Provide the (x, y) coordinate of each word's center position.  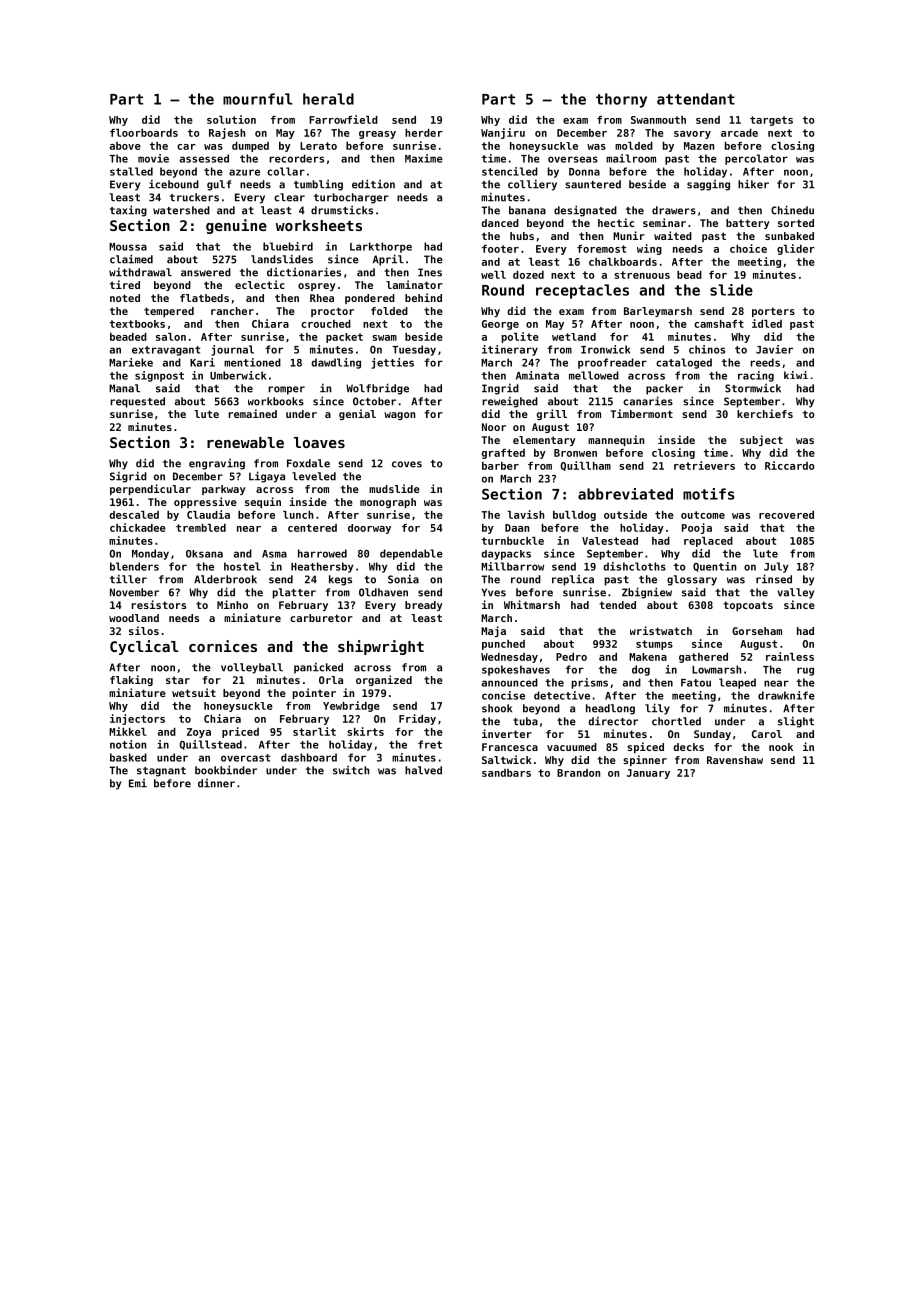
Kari (202, 362)
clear (289, 197)
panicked (318, 668)
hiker (753, 184)
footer (500, 249)
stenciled (510, 171)
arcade (739, 133)
